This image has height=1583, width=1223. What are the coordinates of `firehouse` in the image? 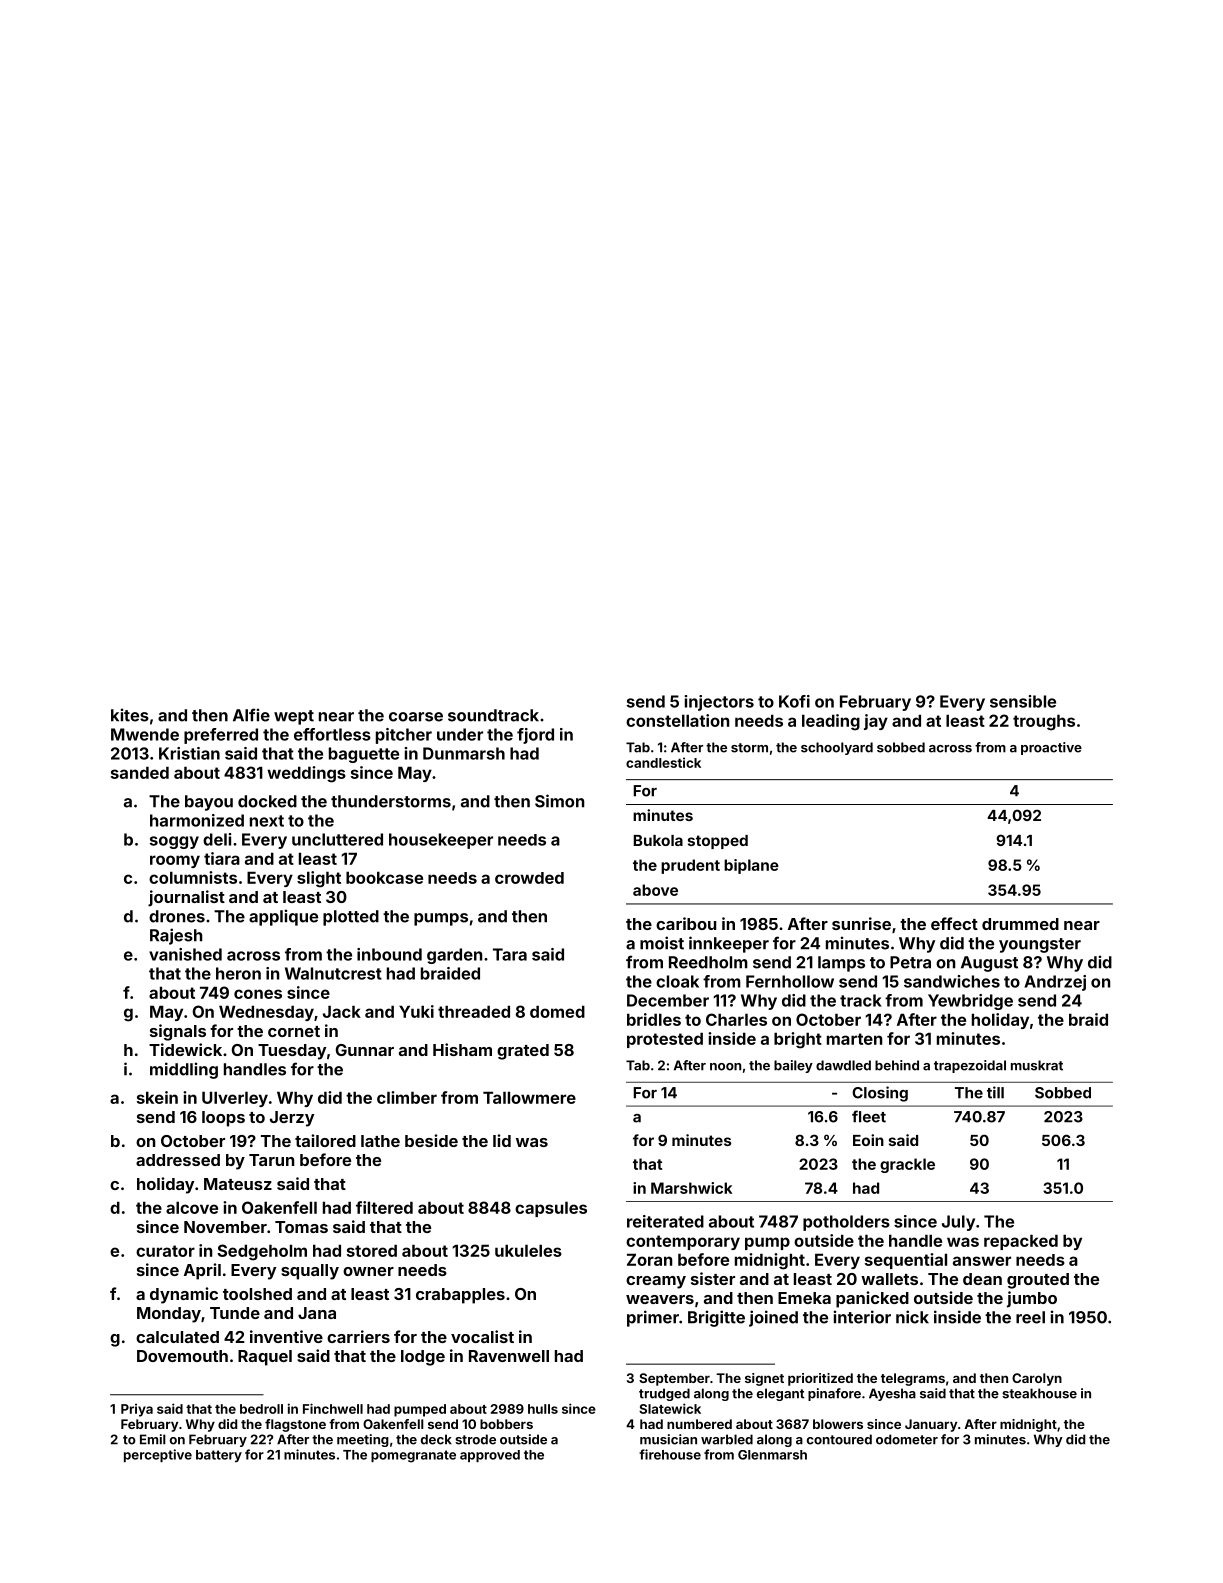 It's located at (670, 1454).
